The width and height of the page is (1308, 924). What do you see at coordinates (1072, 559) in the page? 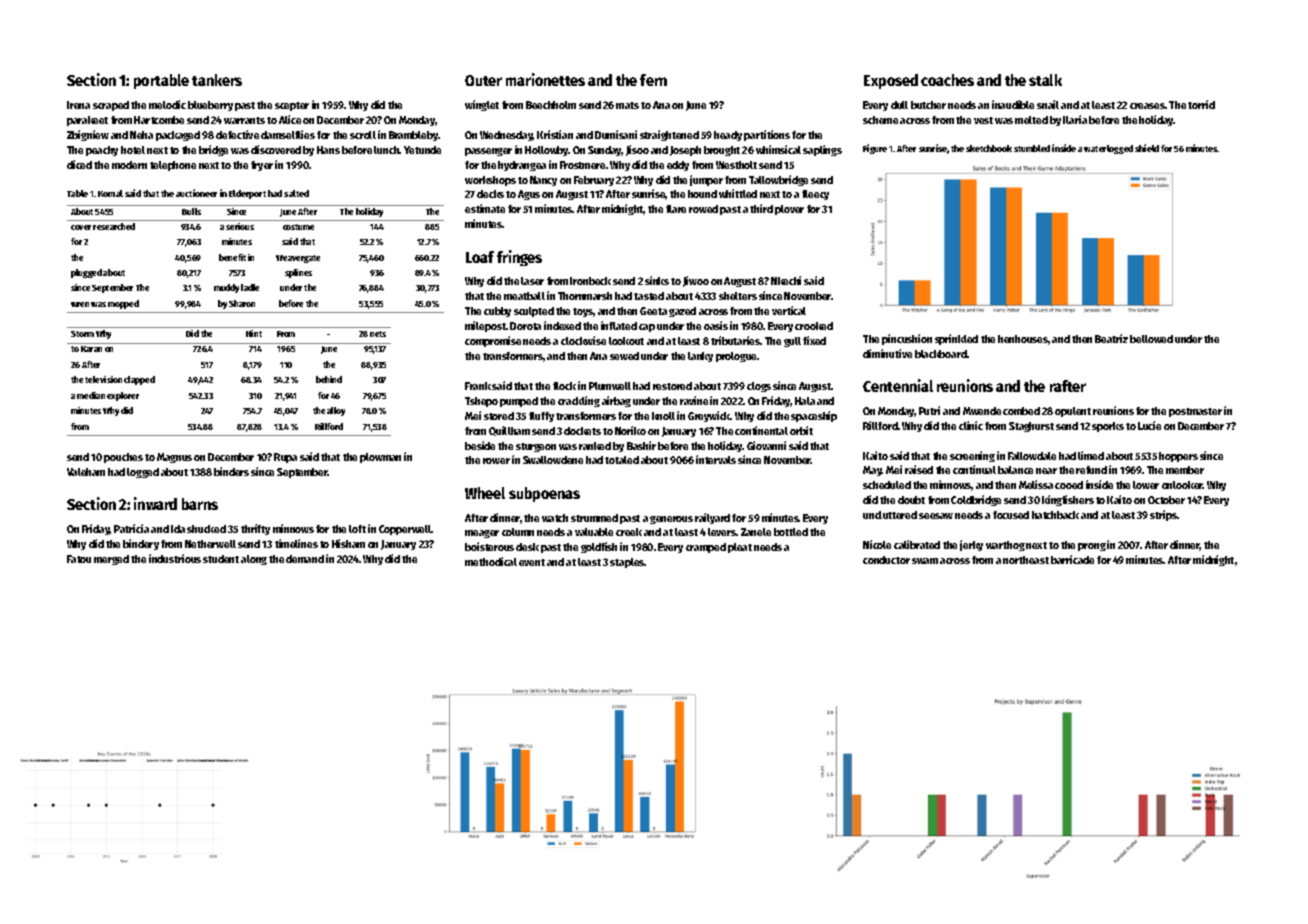
I see `barricade` at bounding box center [1072, 559].
